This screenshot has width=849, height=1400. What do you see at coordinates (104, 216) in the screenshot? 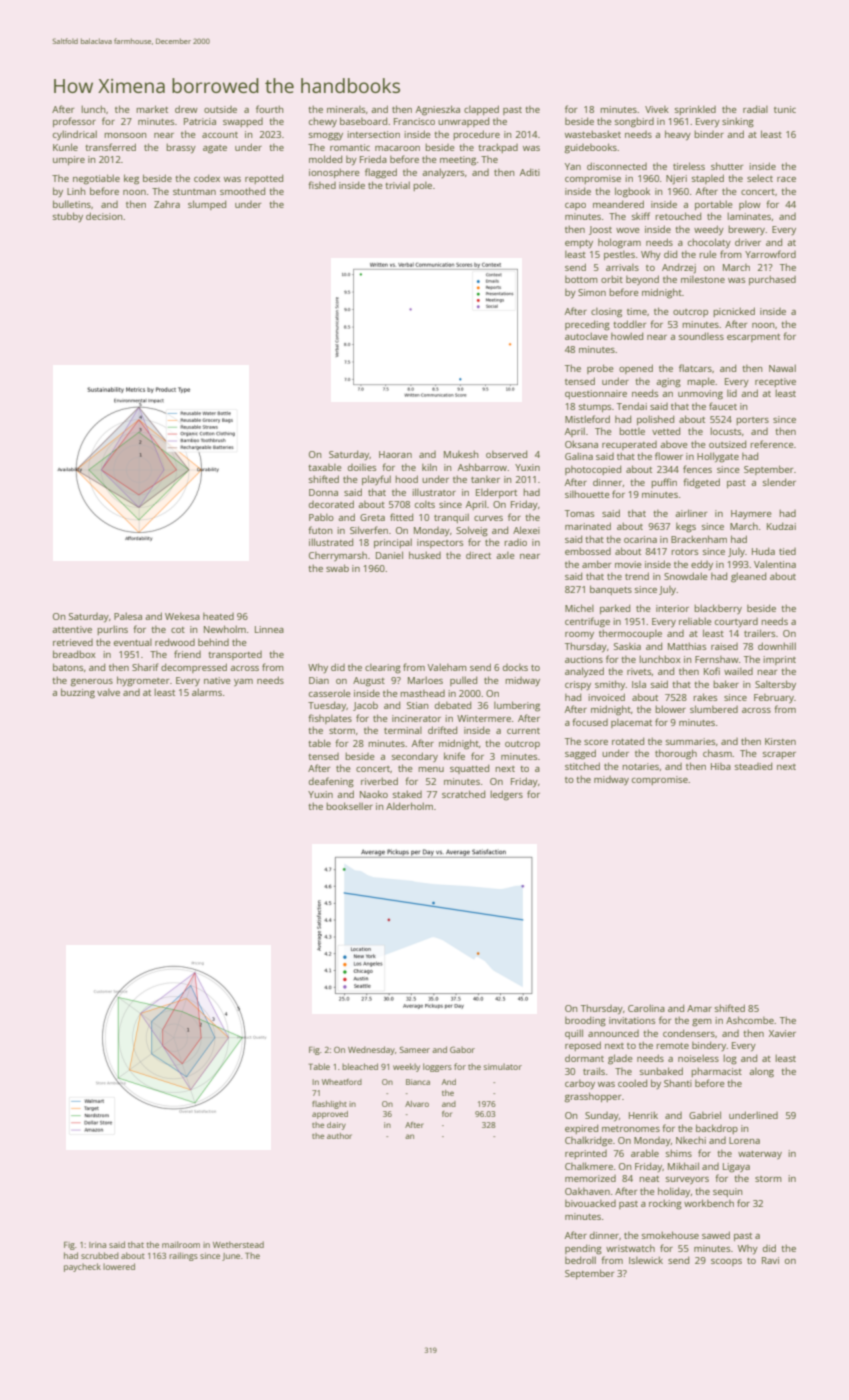
I see `decision` at bounding box center [104, 216].
